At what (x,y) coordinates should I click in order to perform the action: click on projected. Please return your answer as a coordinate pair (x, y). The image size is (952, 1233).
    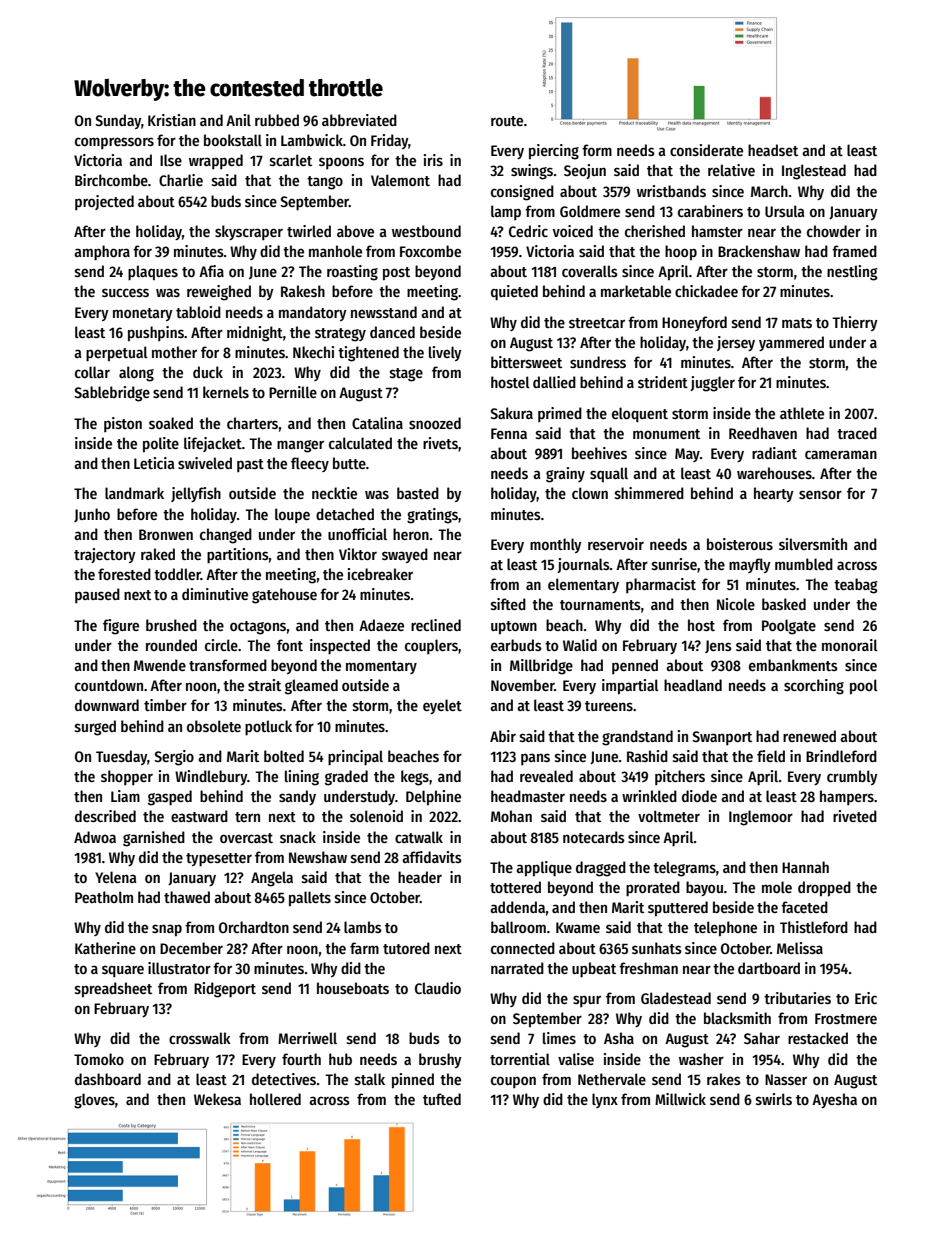
    Looking at the image, I should click on (104, 202).
